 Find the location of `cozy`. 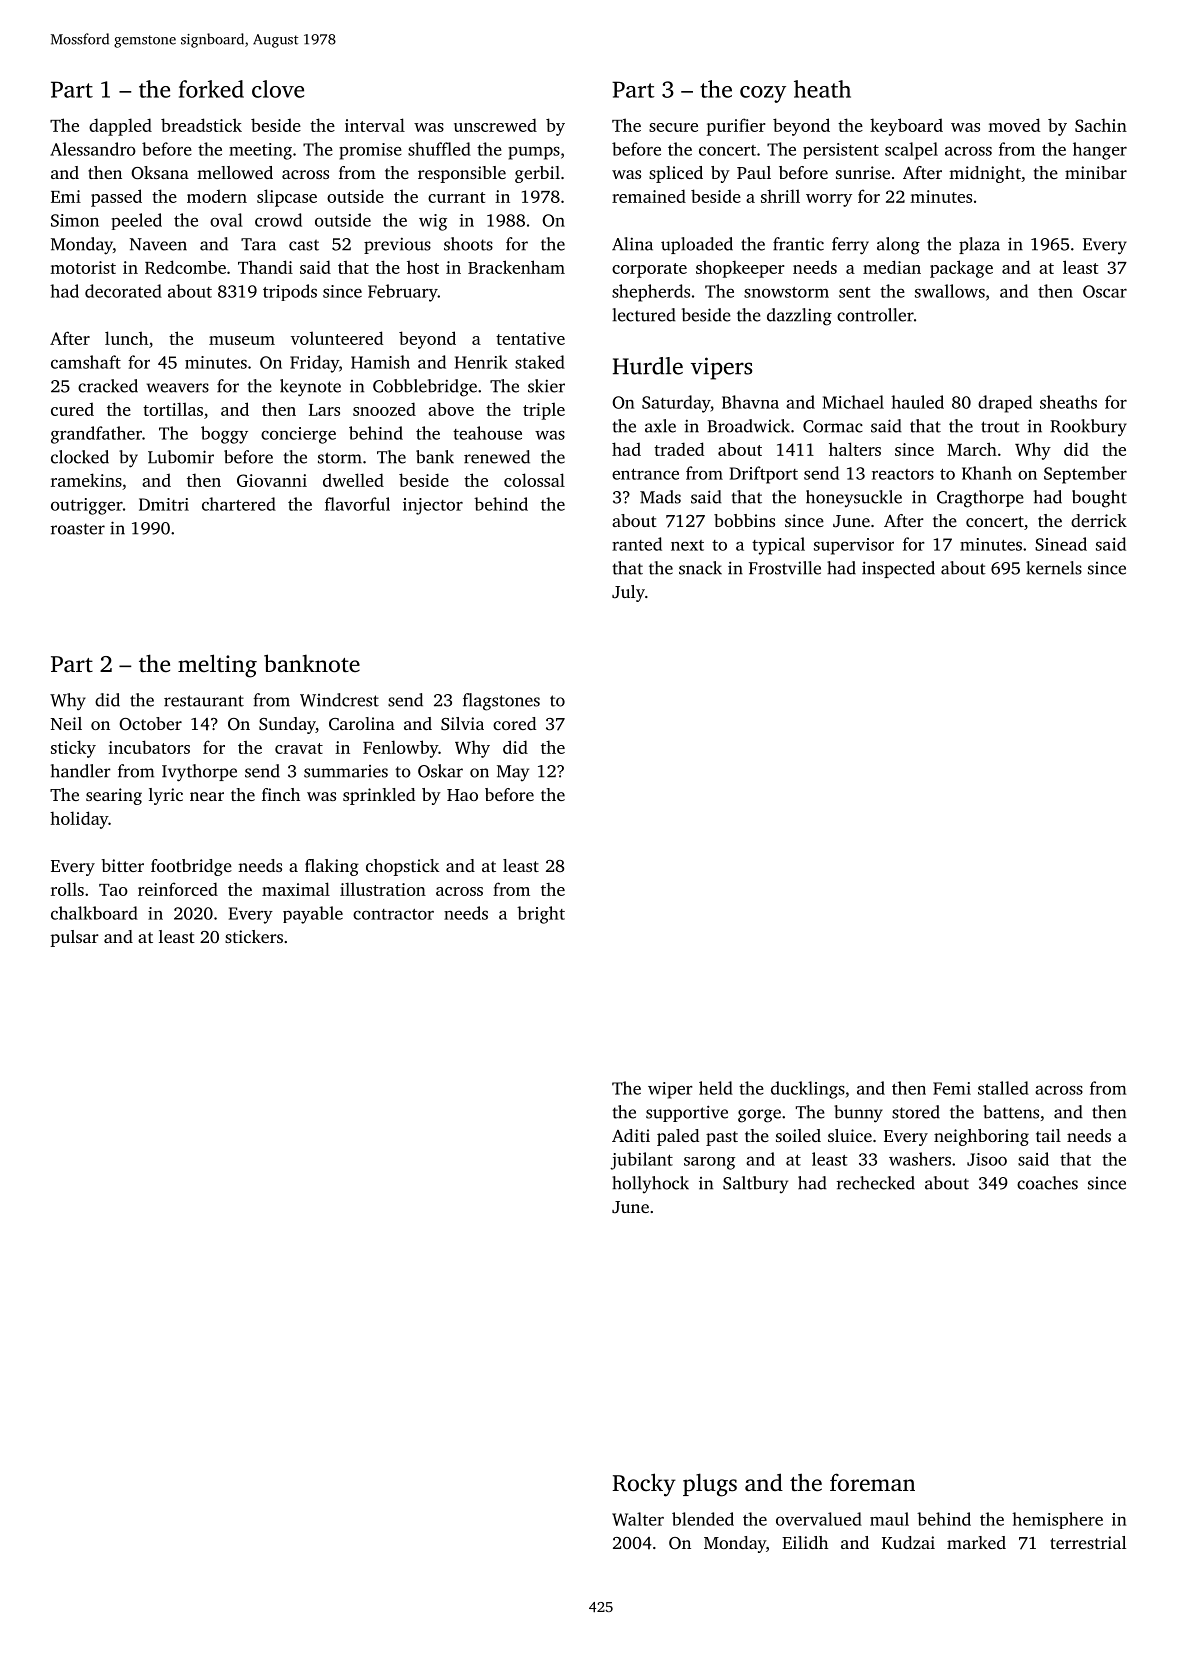

cozy is located at coordinates (763, 94).
